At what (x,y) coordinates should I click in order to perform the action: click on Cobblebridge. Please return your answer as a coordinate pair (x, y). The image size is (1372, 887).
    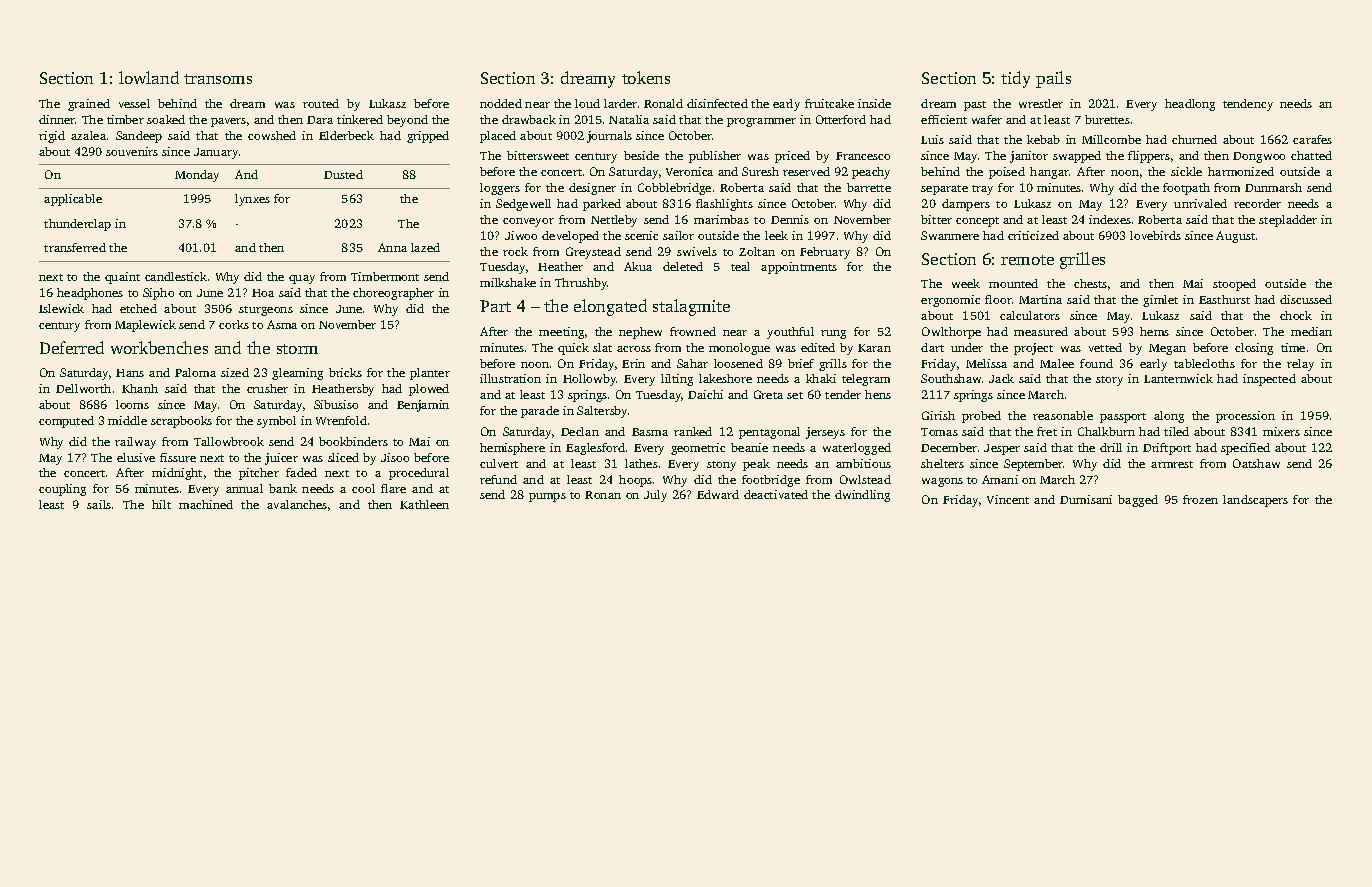
    Looking at the image, I should click on (674, 189).
